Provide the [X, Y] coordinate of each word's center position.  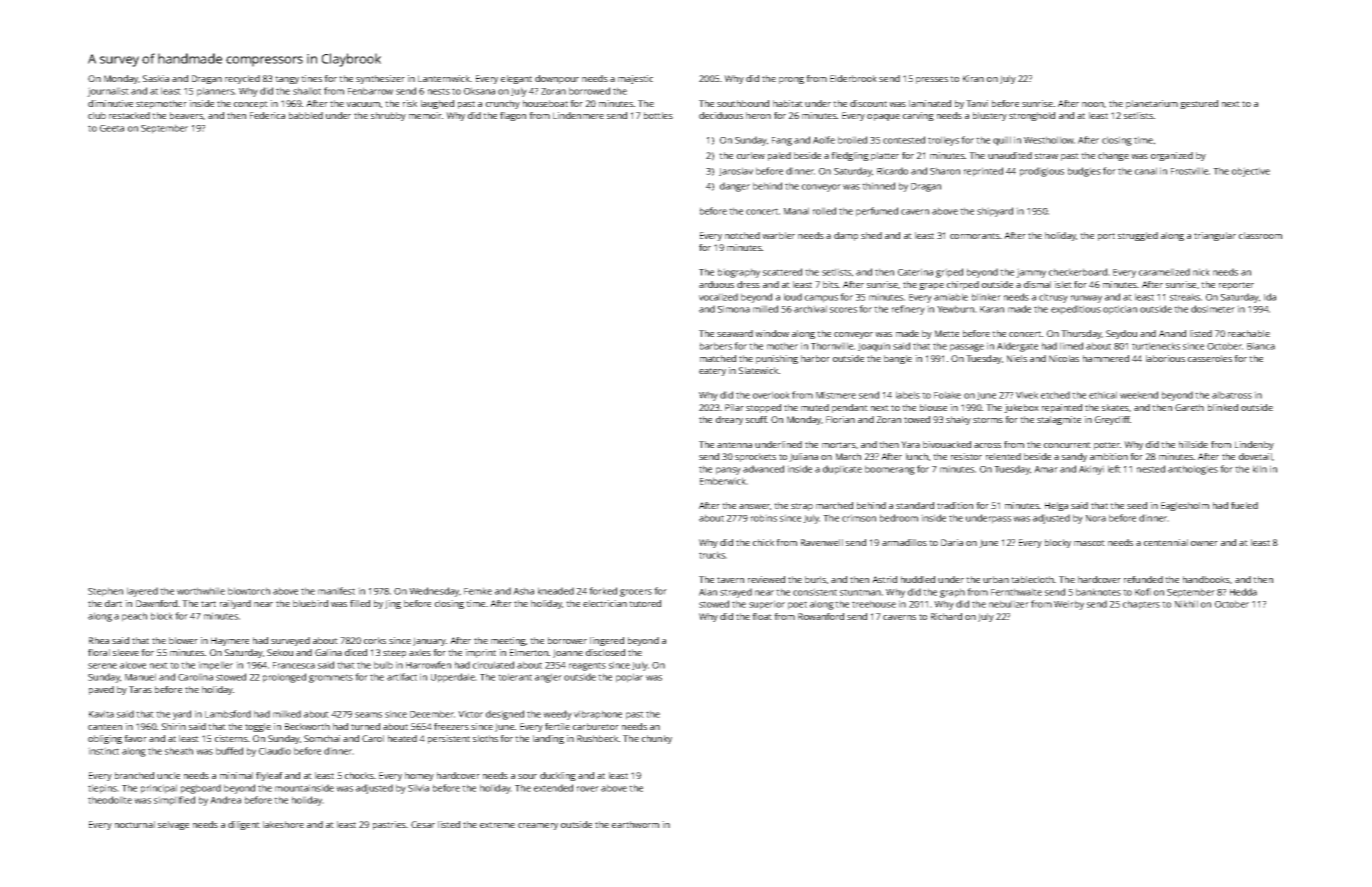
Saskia [156, 78]
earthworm [635, 824]
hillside [1193, 444]
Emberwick [723, 481]
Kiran [973, 78]
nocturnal [135, 824]
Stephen [105, 592]
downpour [557, 79]
